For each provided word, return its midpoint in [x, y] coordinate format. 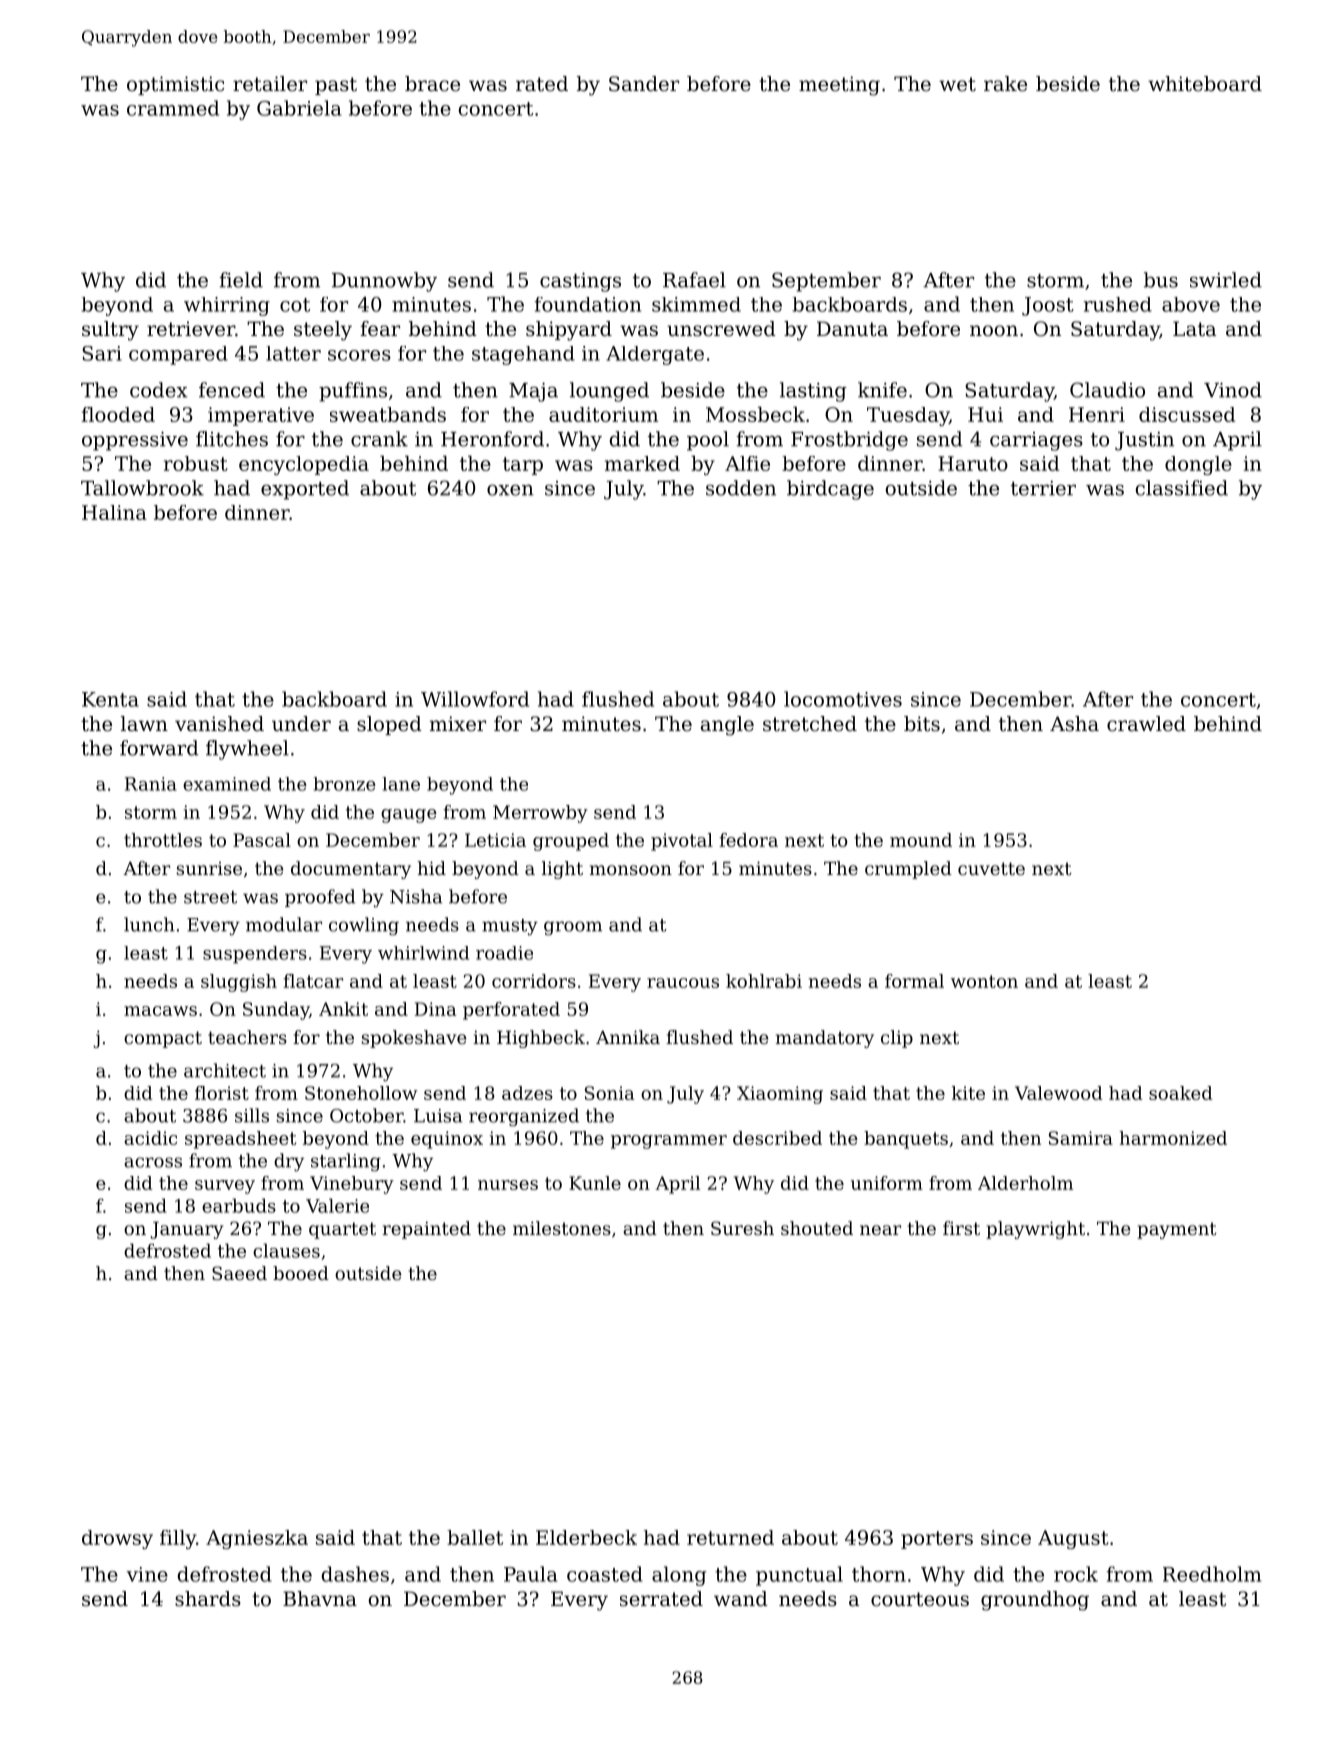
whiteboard [1205, 84]
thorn [879, 1574]
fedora [748, 840]
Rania [151, 784]
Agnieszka [257, 1539]
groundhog [1035, 1601]
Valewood [1059, 1093]
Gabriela [299, 108]
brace [432, 84]
